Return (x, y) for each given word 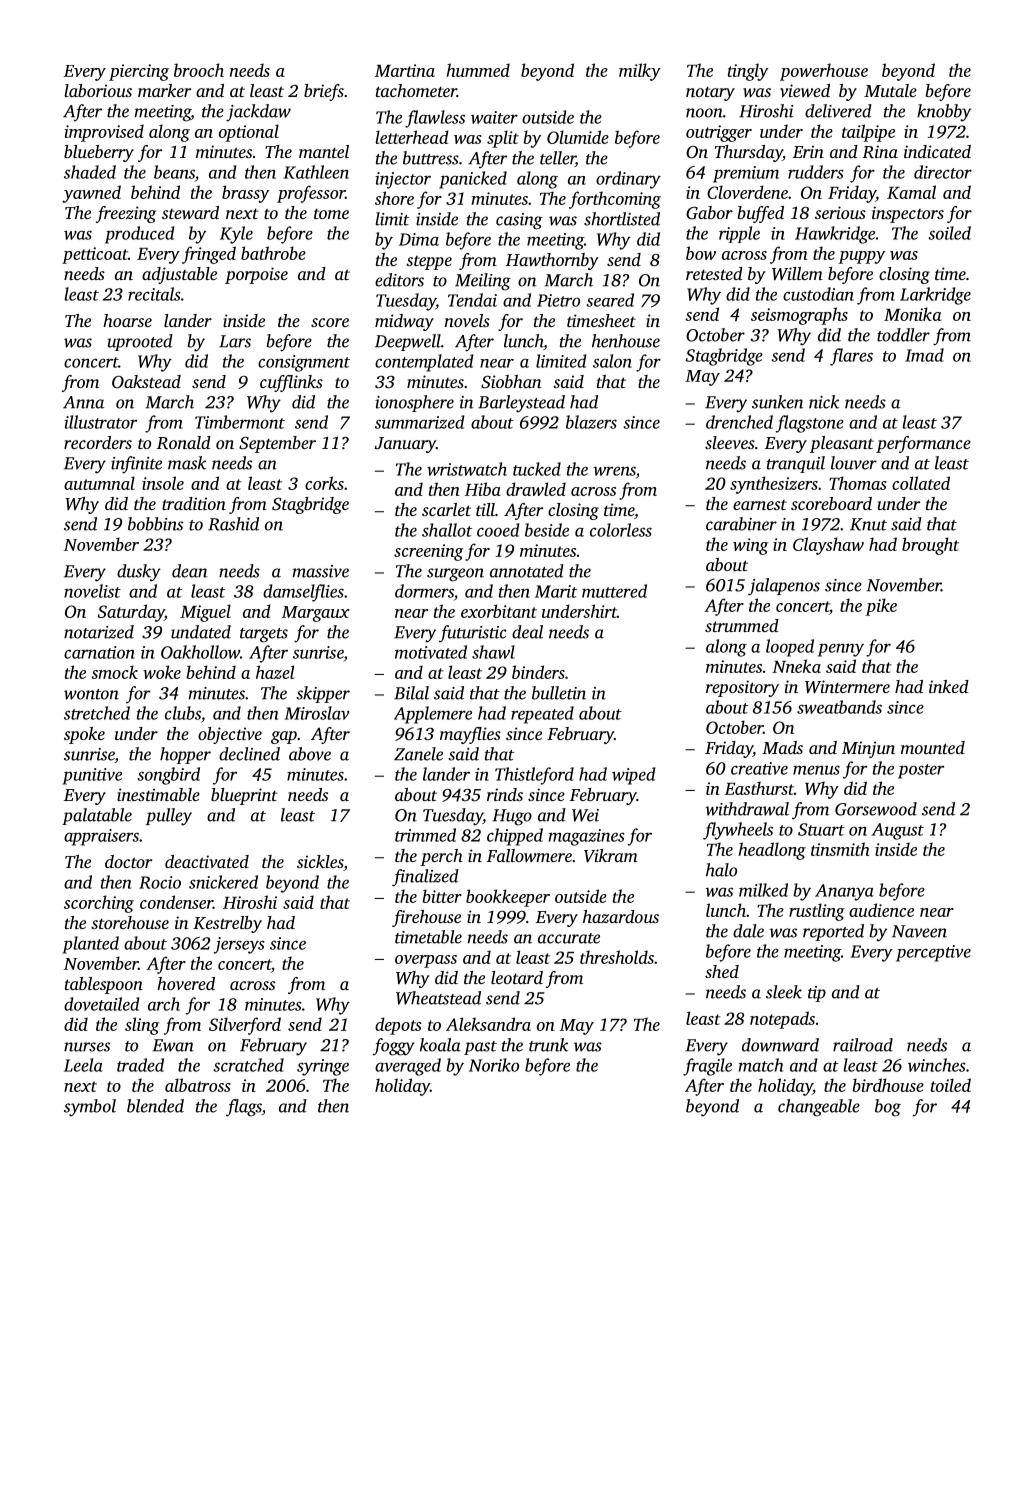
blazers (591, 422)
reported (833, 932)
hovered (186, 983)
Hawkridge (835, 235)
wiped (633, 776)
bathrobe (273, 253)
